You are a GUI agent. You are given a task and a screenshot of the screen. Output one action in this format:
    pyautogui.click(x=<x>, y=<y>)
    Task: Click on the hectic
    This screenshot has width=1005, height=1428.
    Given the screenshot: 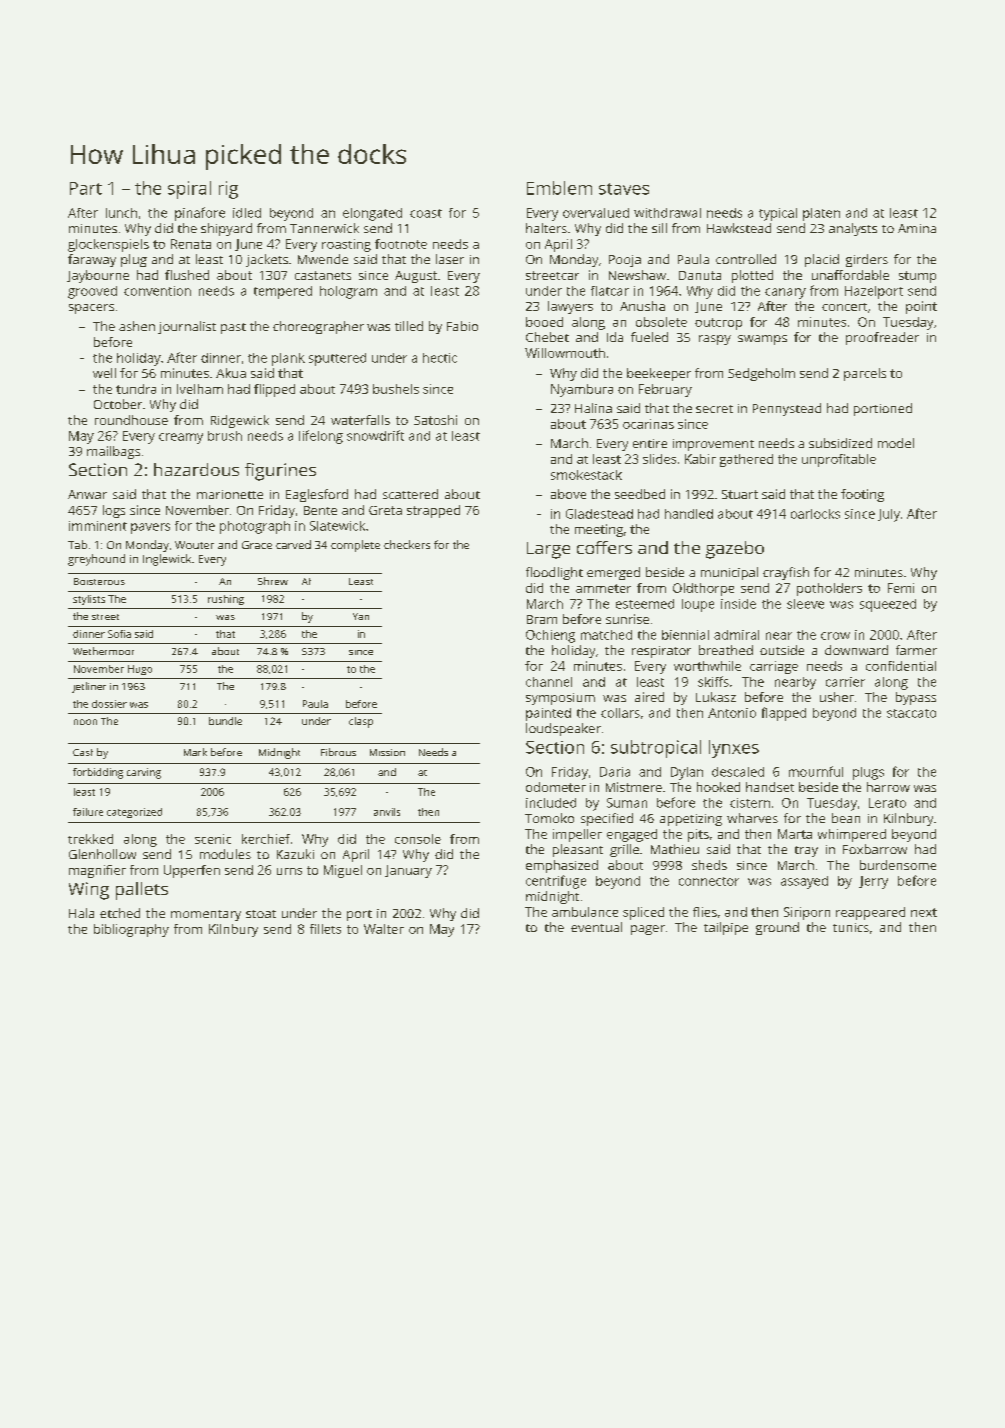 What is the action you would take?
    pyautogui.click(x=440, y=358)
